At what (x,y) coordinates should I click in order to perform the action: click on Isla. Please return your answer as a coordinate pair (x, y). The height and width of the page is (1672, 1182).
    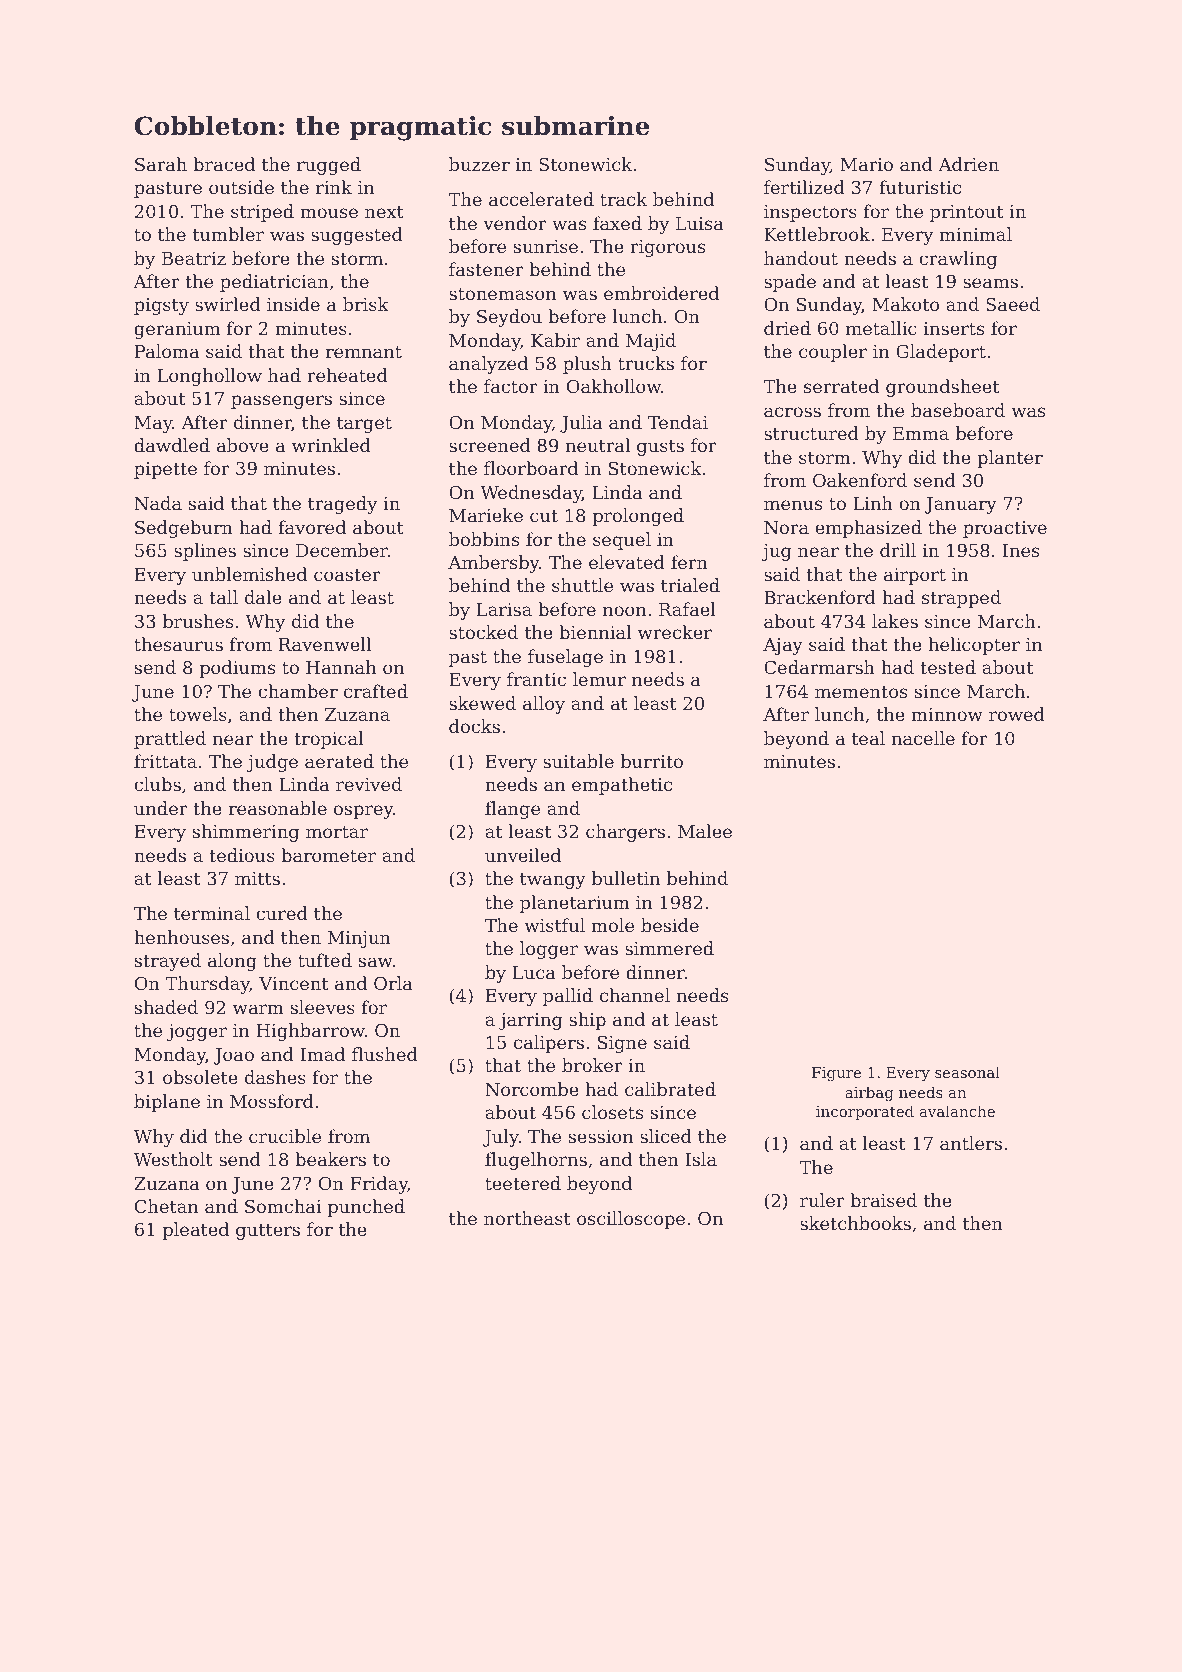
    Looking at the image, I should click on (701, 1159).
